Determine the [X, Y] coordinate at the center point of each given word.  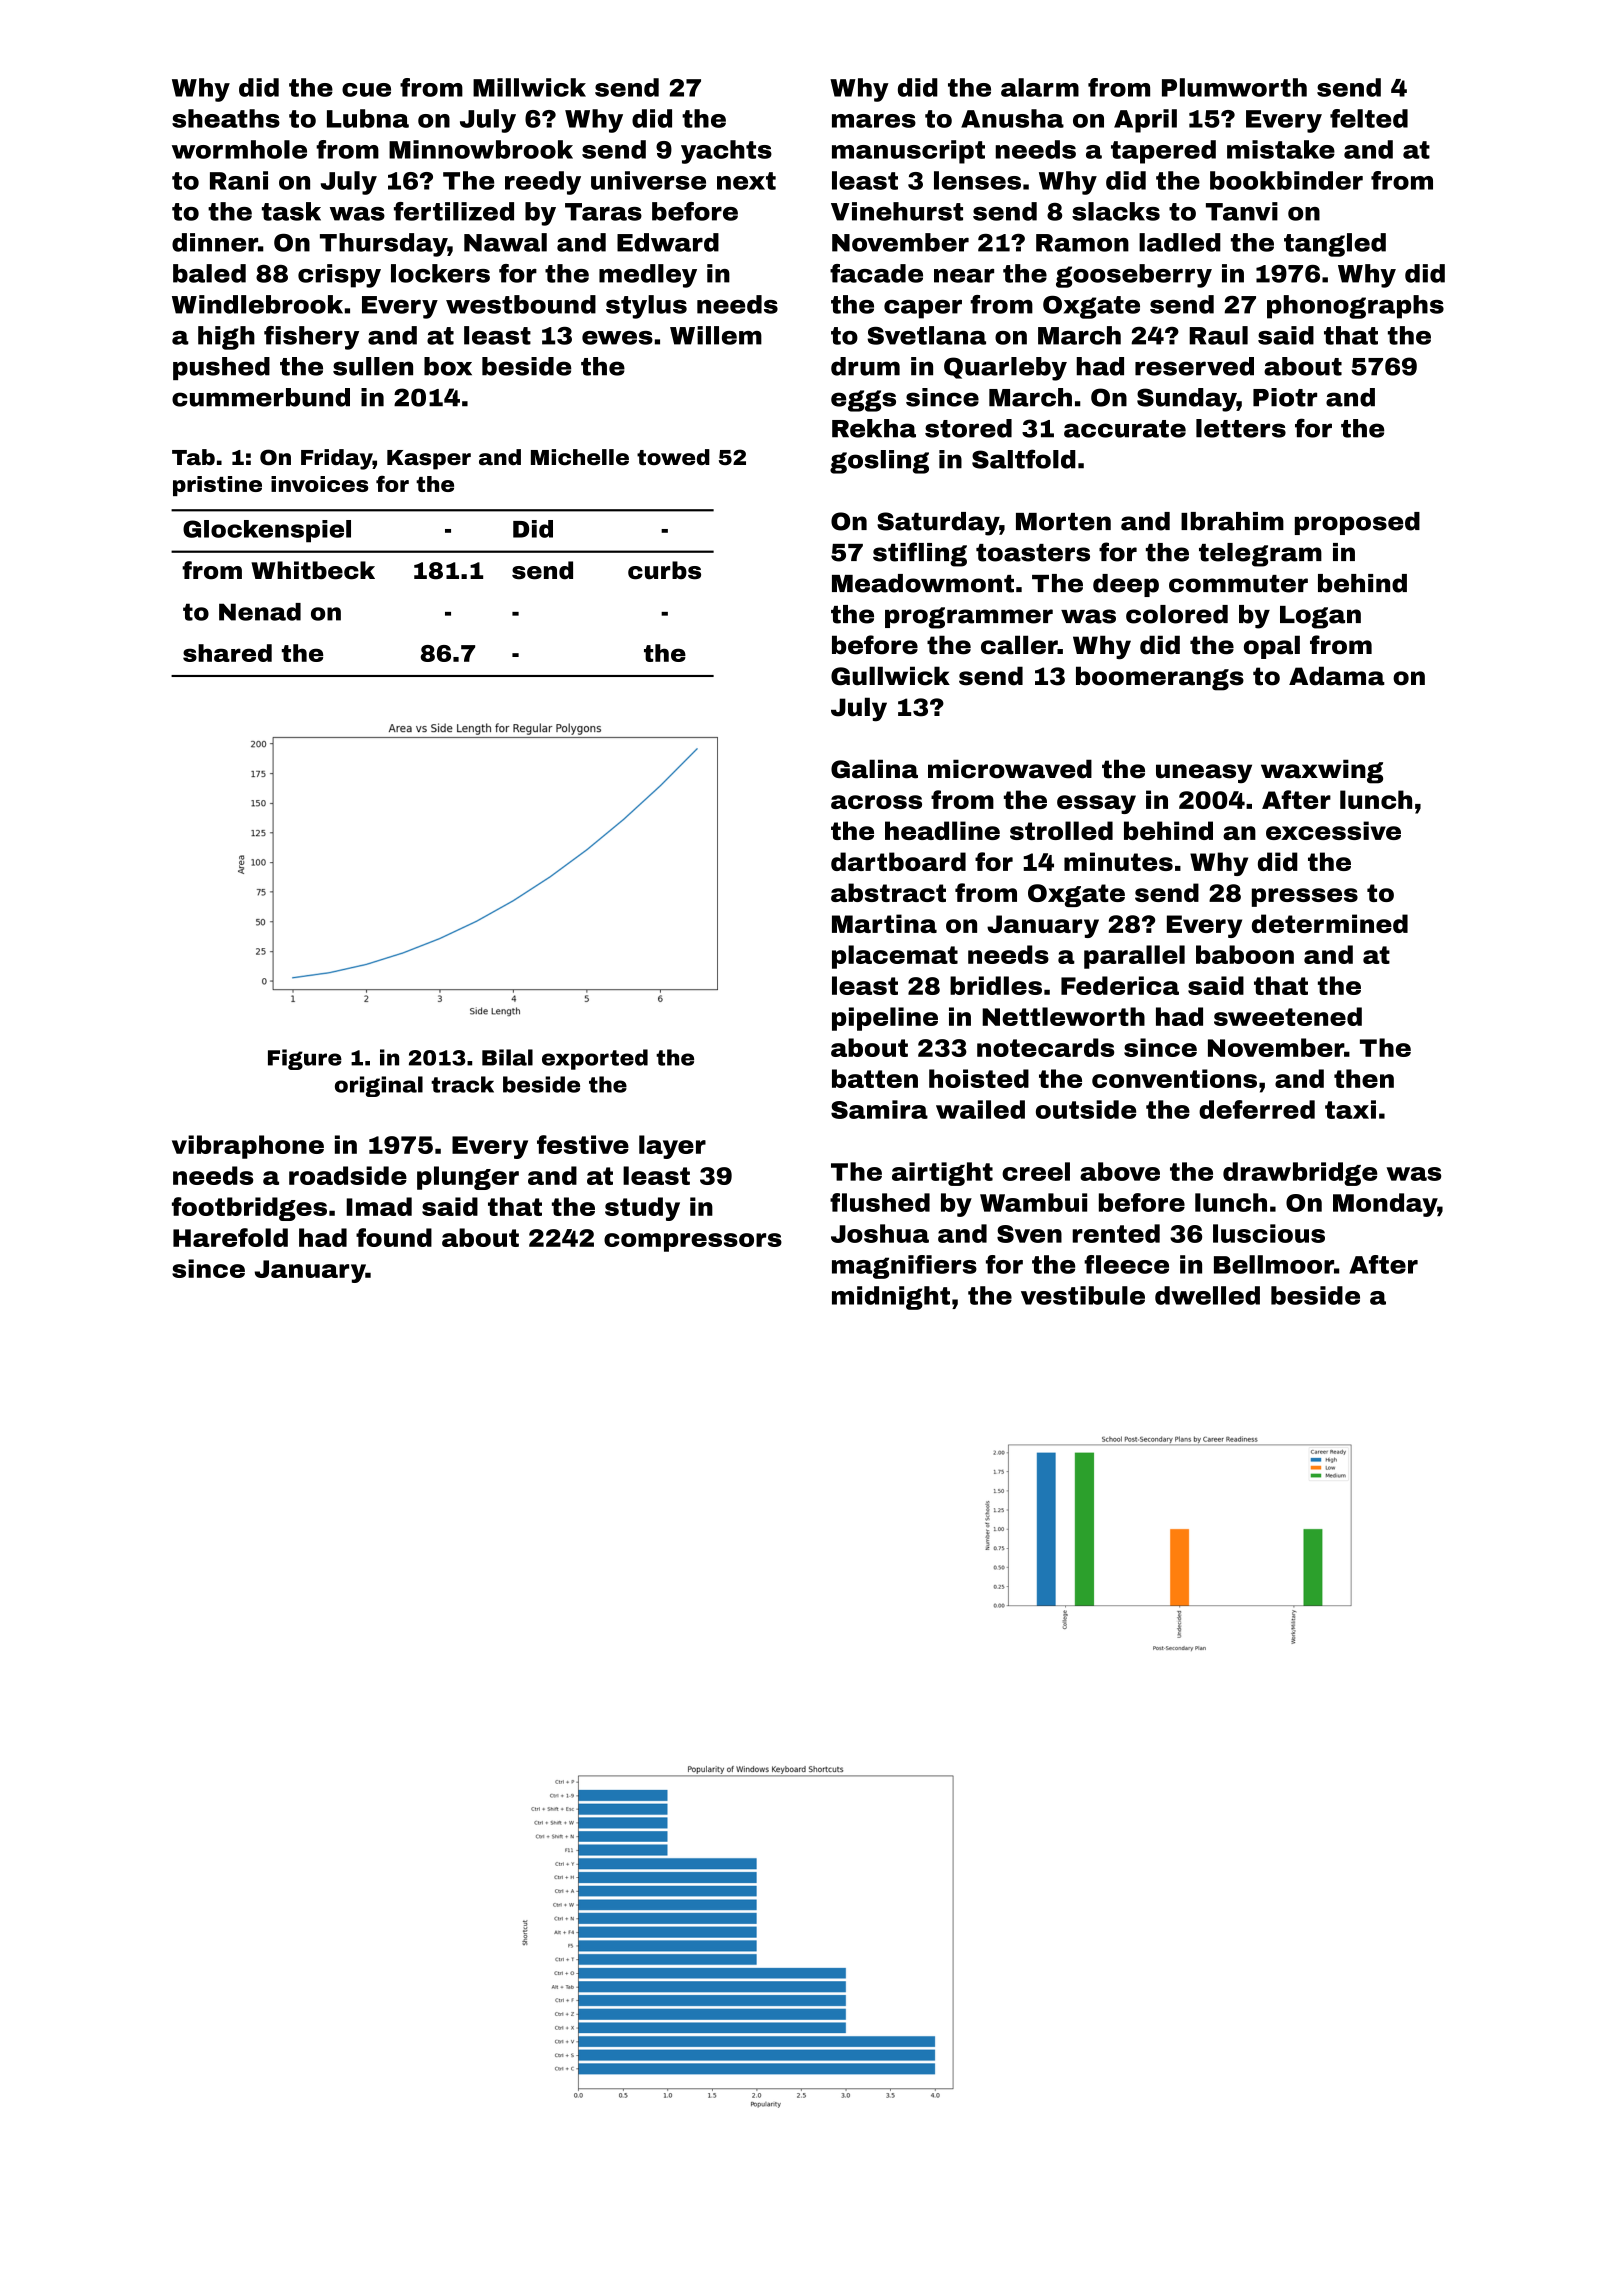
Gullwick [890, 676]
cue [366, 90]
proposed [1357, 523]
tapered [1163, 152]
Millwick [529, 87]
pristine [217, 486]
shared [227, 653]
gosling [879, 462]
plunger [468, 1178]
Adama [1337, 676]
